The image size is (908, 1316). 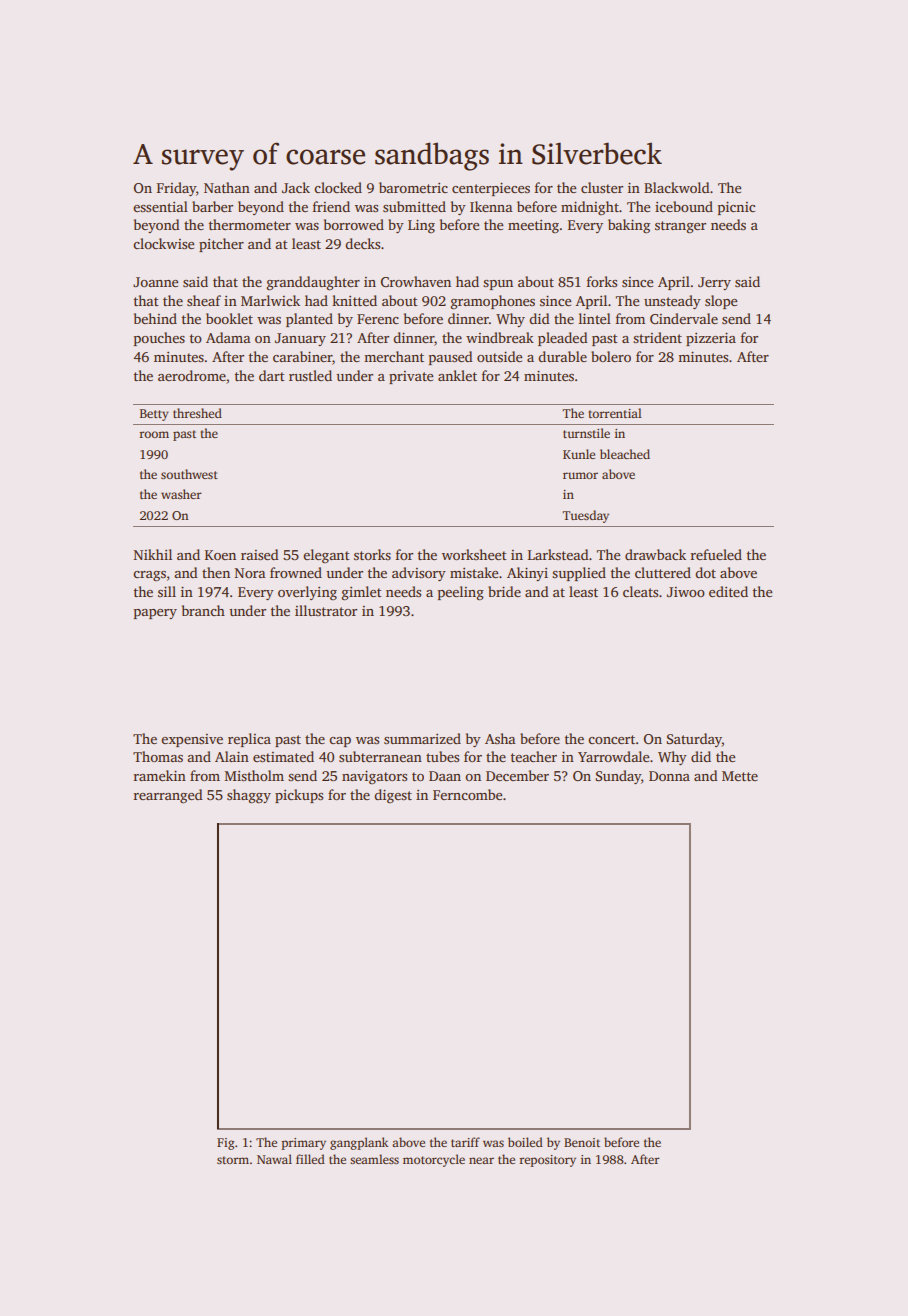 What do you see at coordinates (393, 796) in the image?
I see `digest` at bounding box center [393, 796].
